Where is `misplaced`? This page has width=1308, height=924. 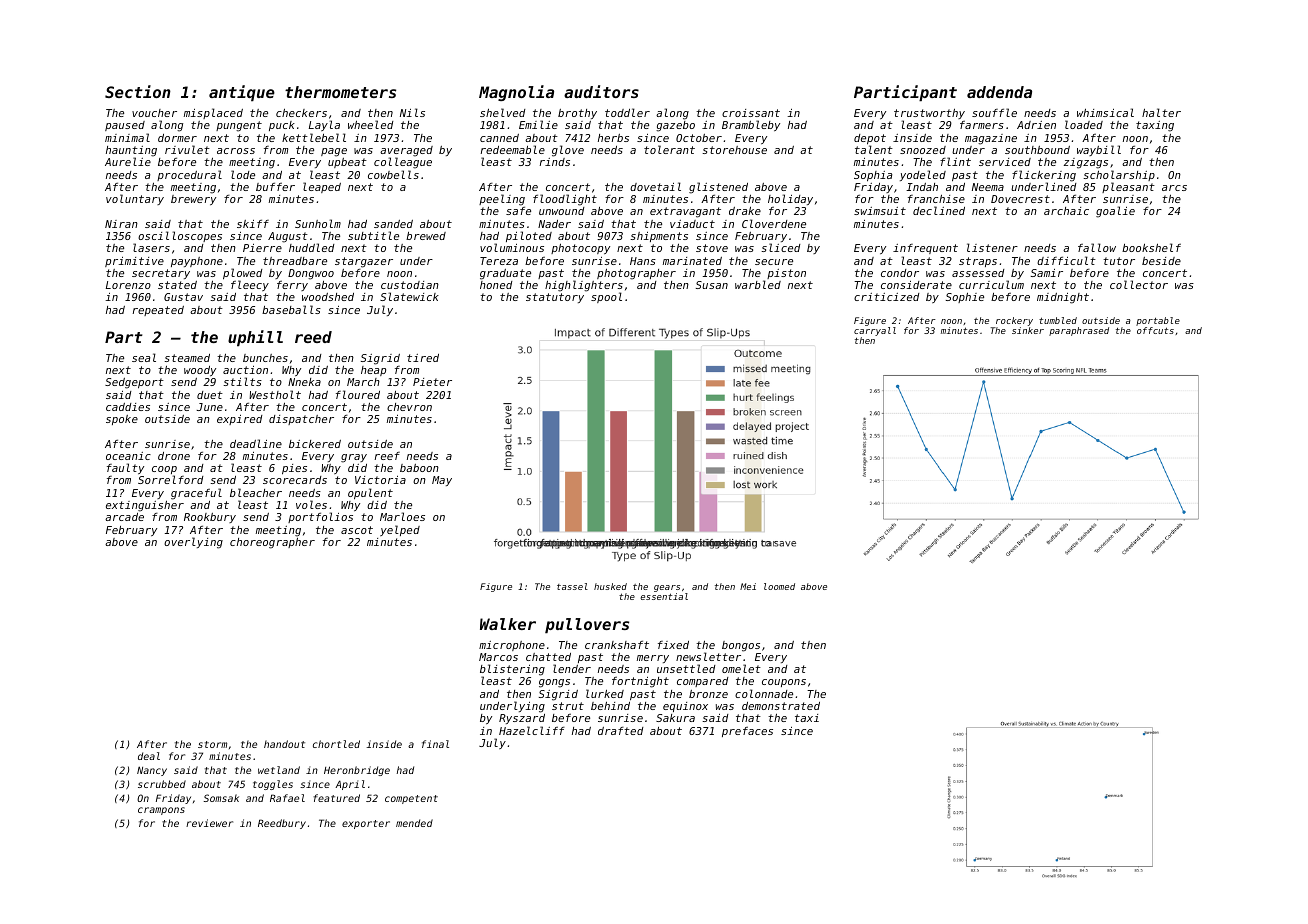 misplaced is located at coordinates (213, 113).
